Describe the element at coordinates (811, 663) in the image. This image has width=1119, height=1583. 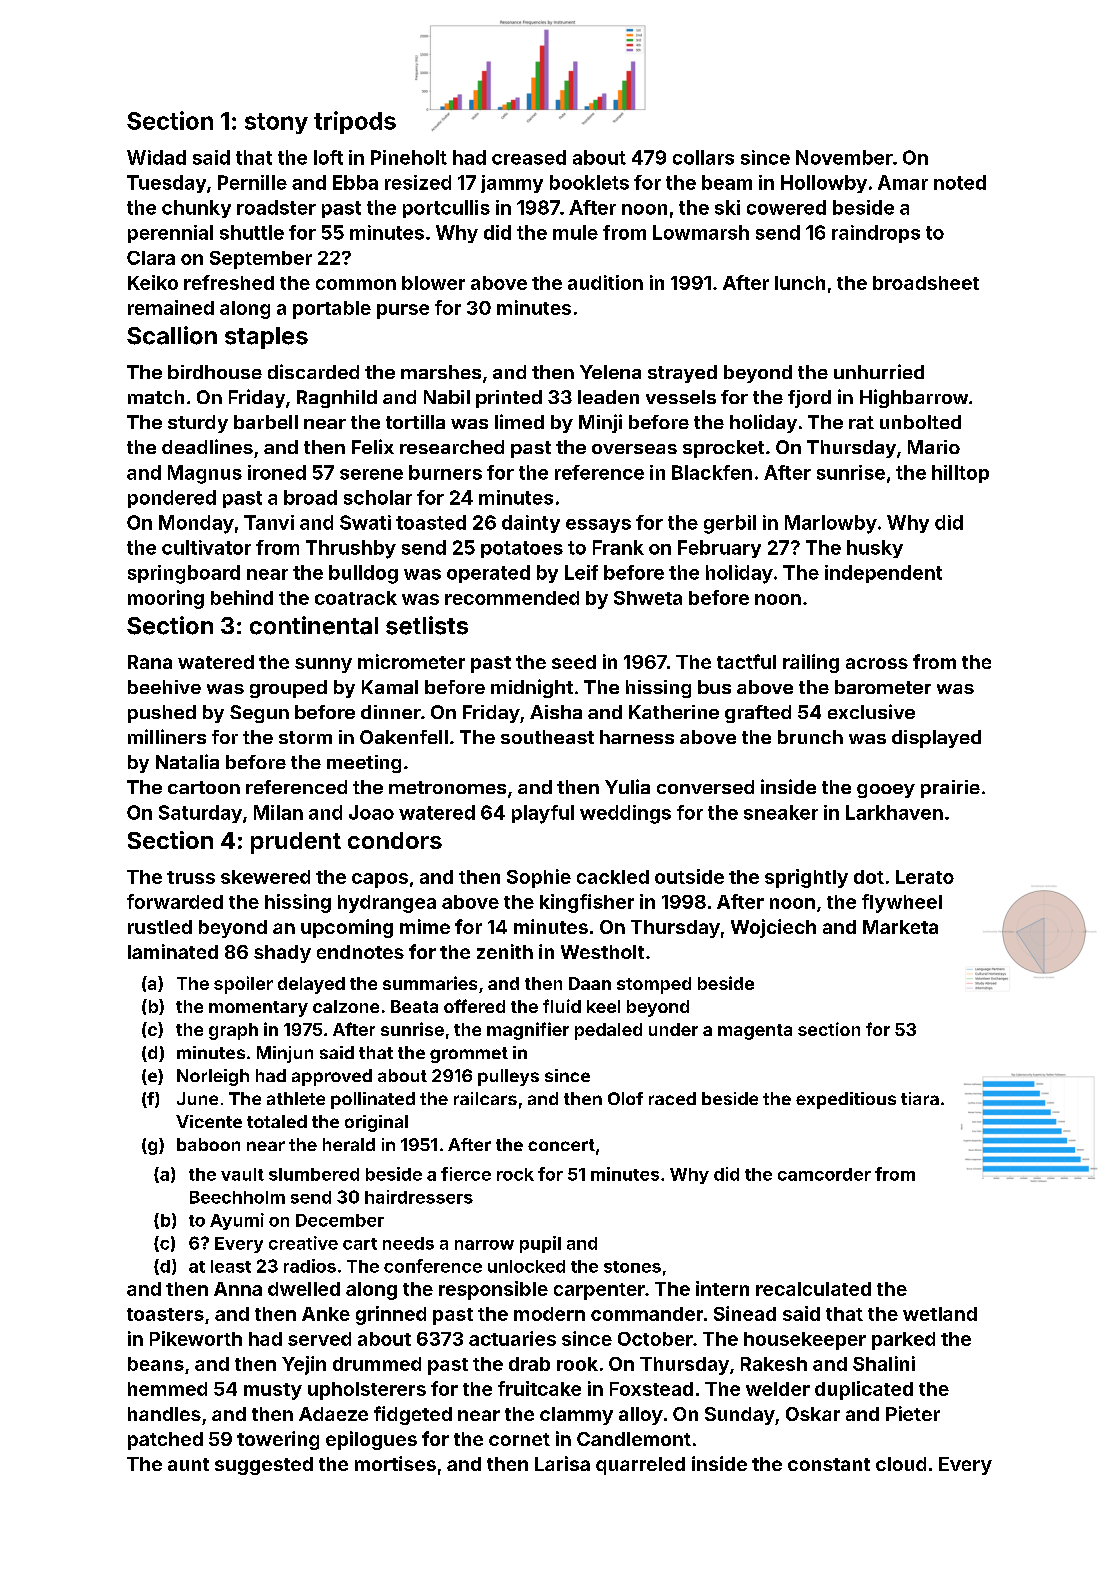
I see `railing` at that location.
